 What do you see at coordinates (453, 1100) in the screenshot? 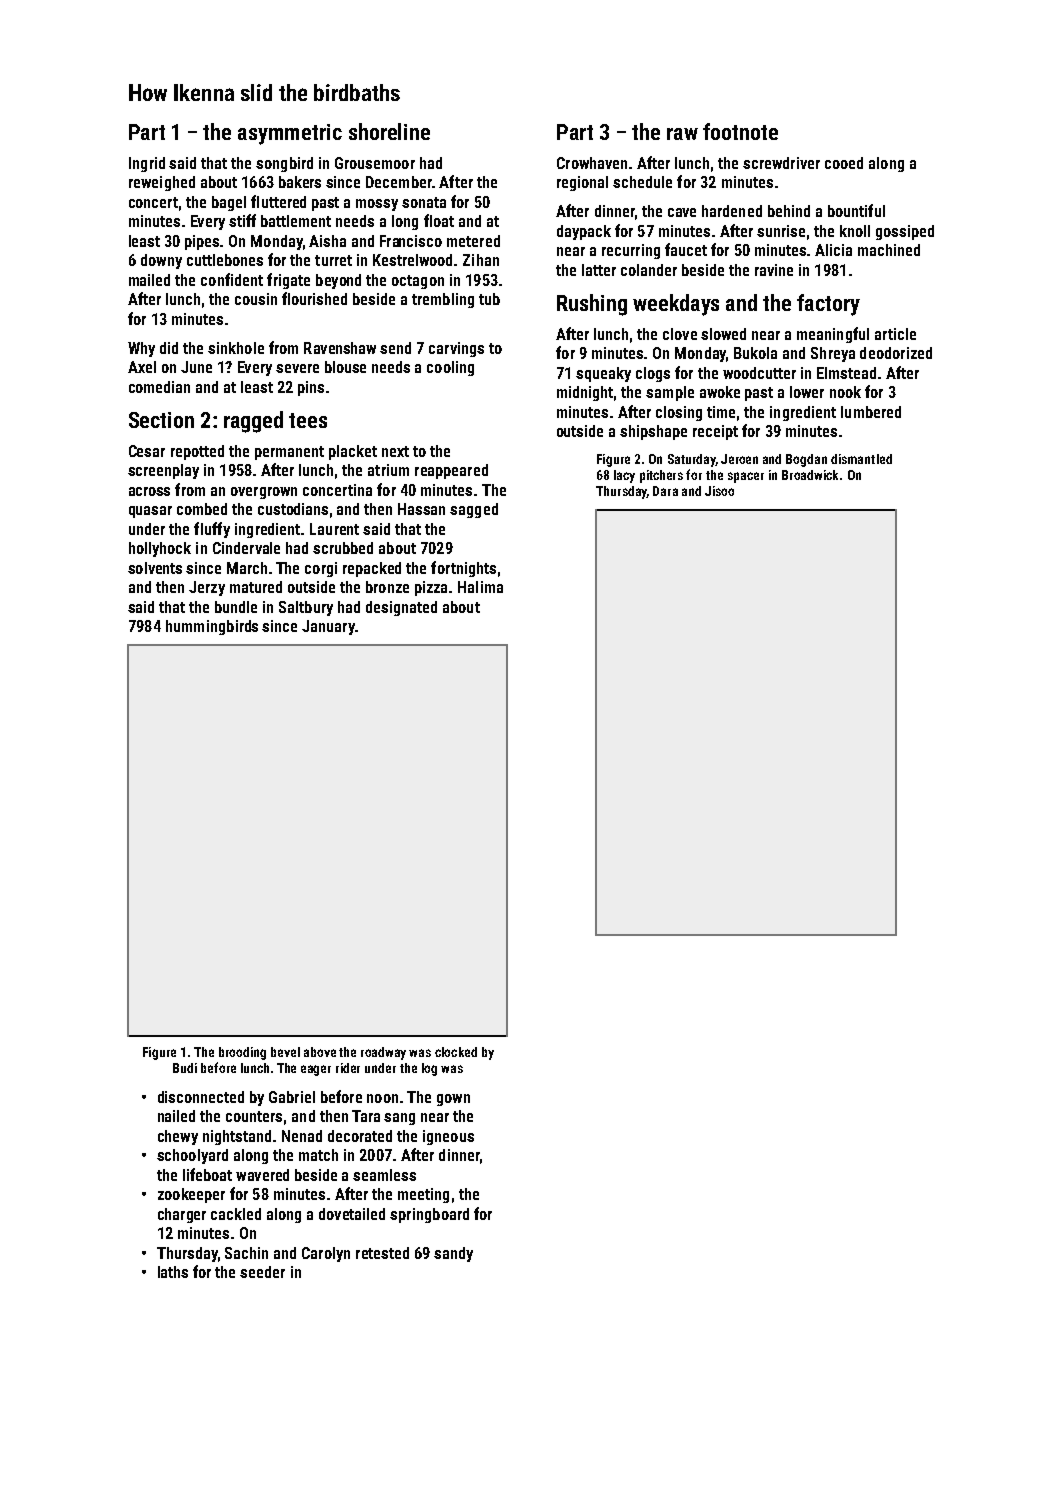
I see `gown` at bounding box center [453, 1100].
